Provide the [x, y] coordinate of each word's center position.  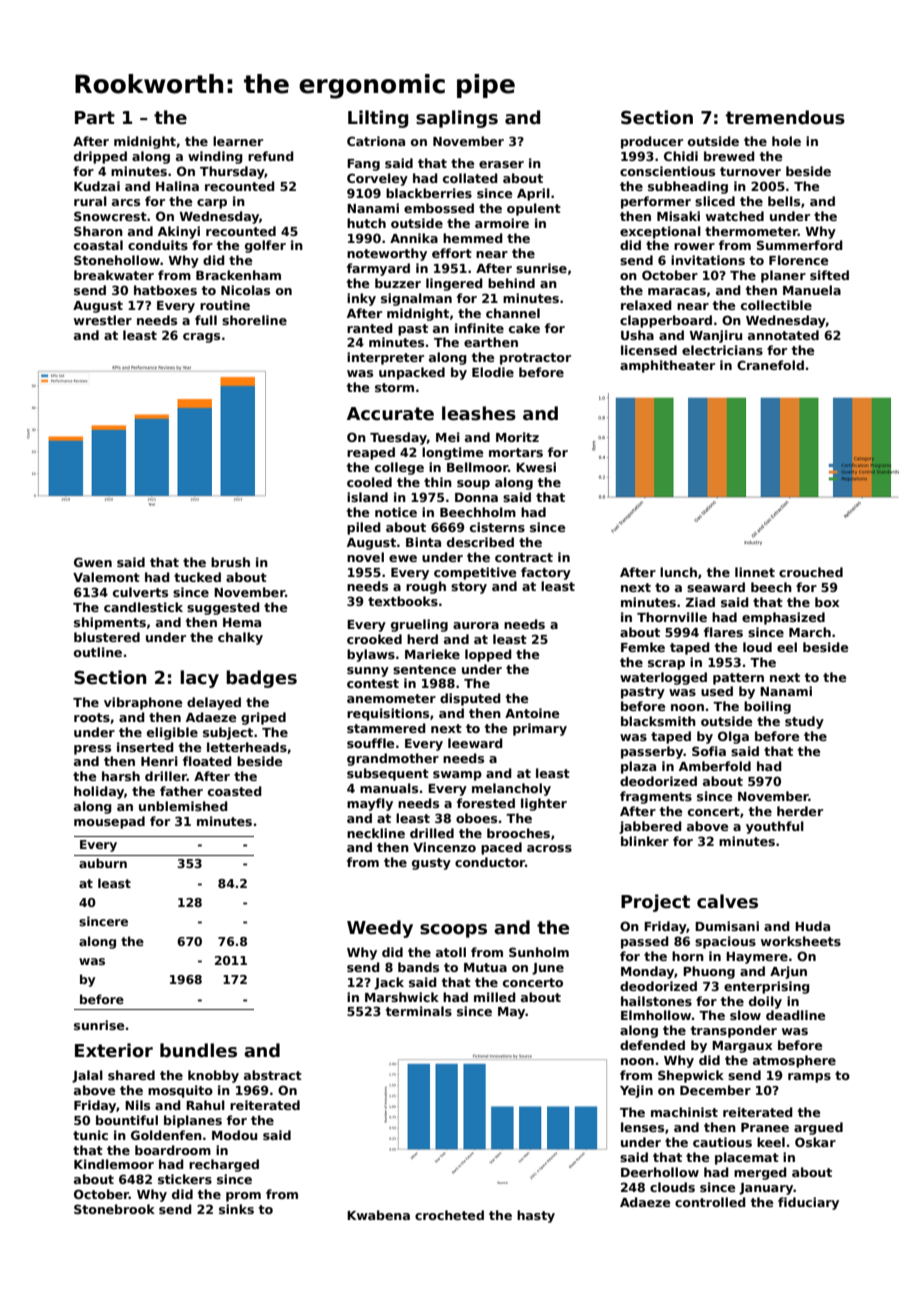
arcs [126, 202]
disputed [470, 699]
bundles [198, 1050]
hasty [536, 1216]
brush [230, 562]
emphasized [783, 618]
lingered [454, 284]
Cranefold [770, 365]
